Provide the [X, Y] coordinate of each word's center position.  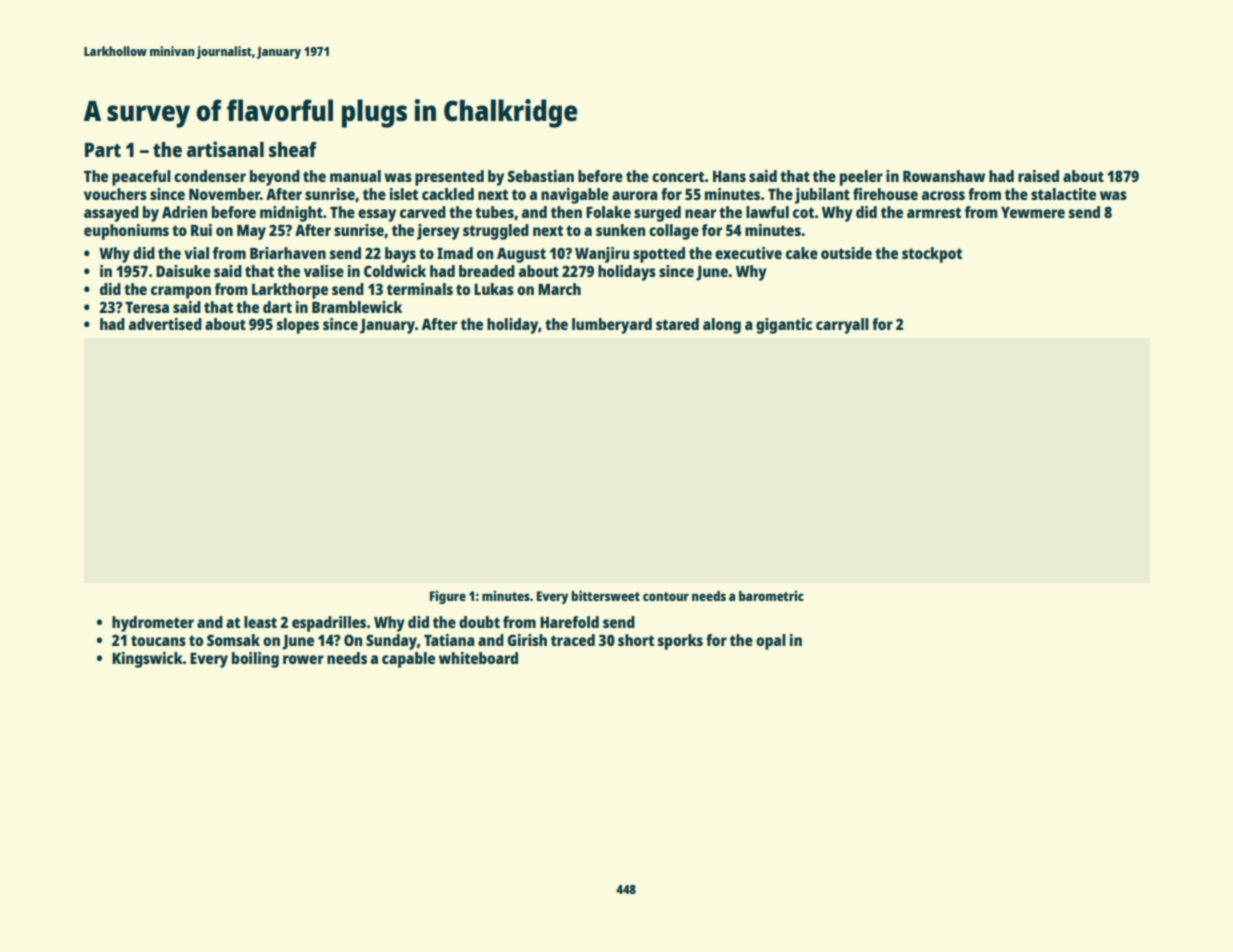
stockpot [932, 255]
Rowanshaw [944, 176]
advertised [165, 324]
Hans [729, 176]
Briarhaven [288, 253]
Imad [455, 253]
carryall [842, 326]
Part [103, 150]
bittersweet [606, 595]
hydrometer [153, 624]
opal [771, 642]
